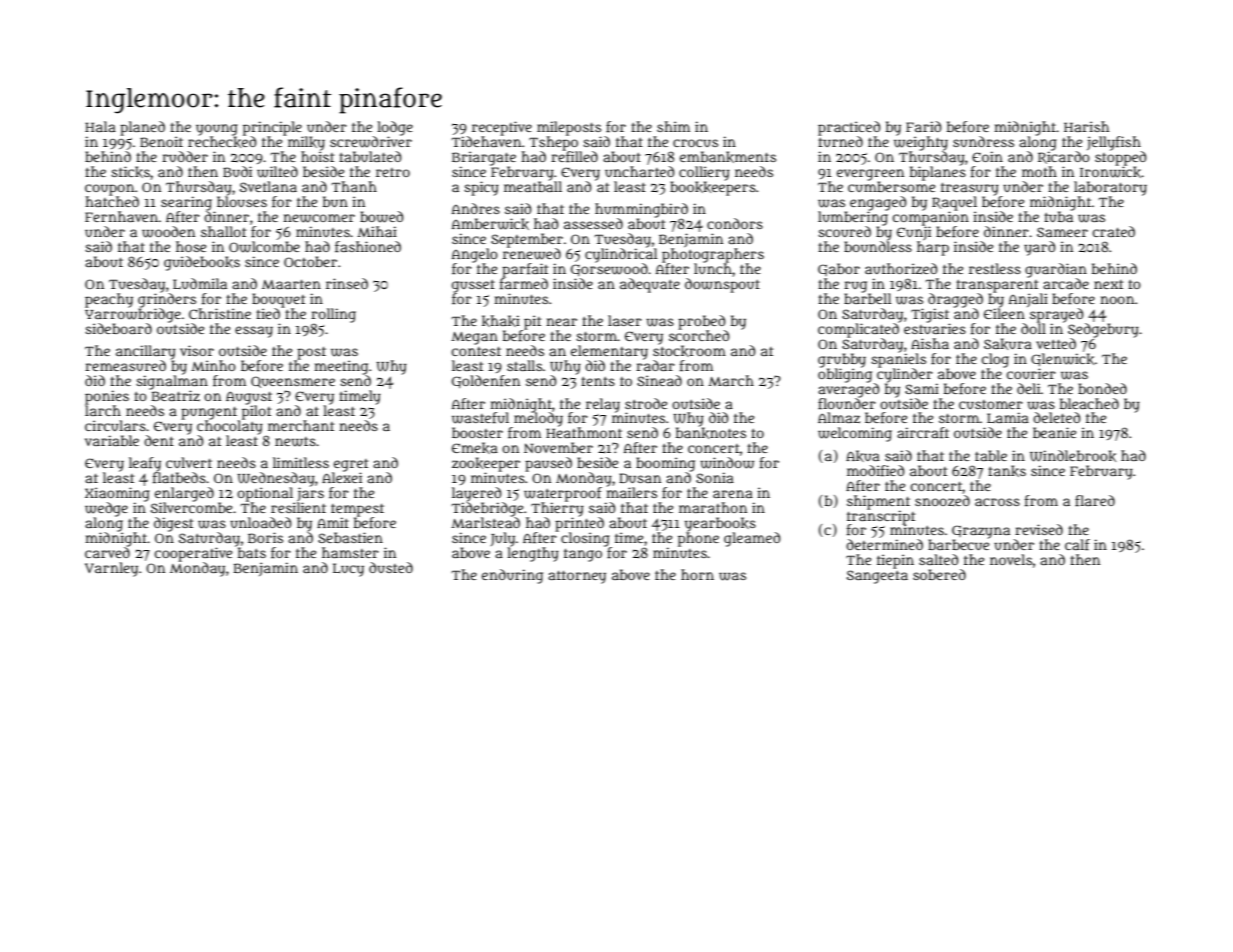 The width and height of the document is (1233, 952). I want to click on limitless, so click(301, 462).
